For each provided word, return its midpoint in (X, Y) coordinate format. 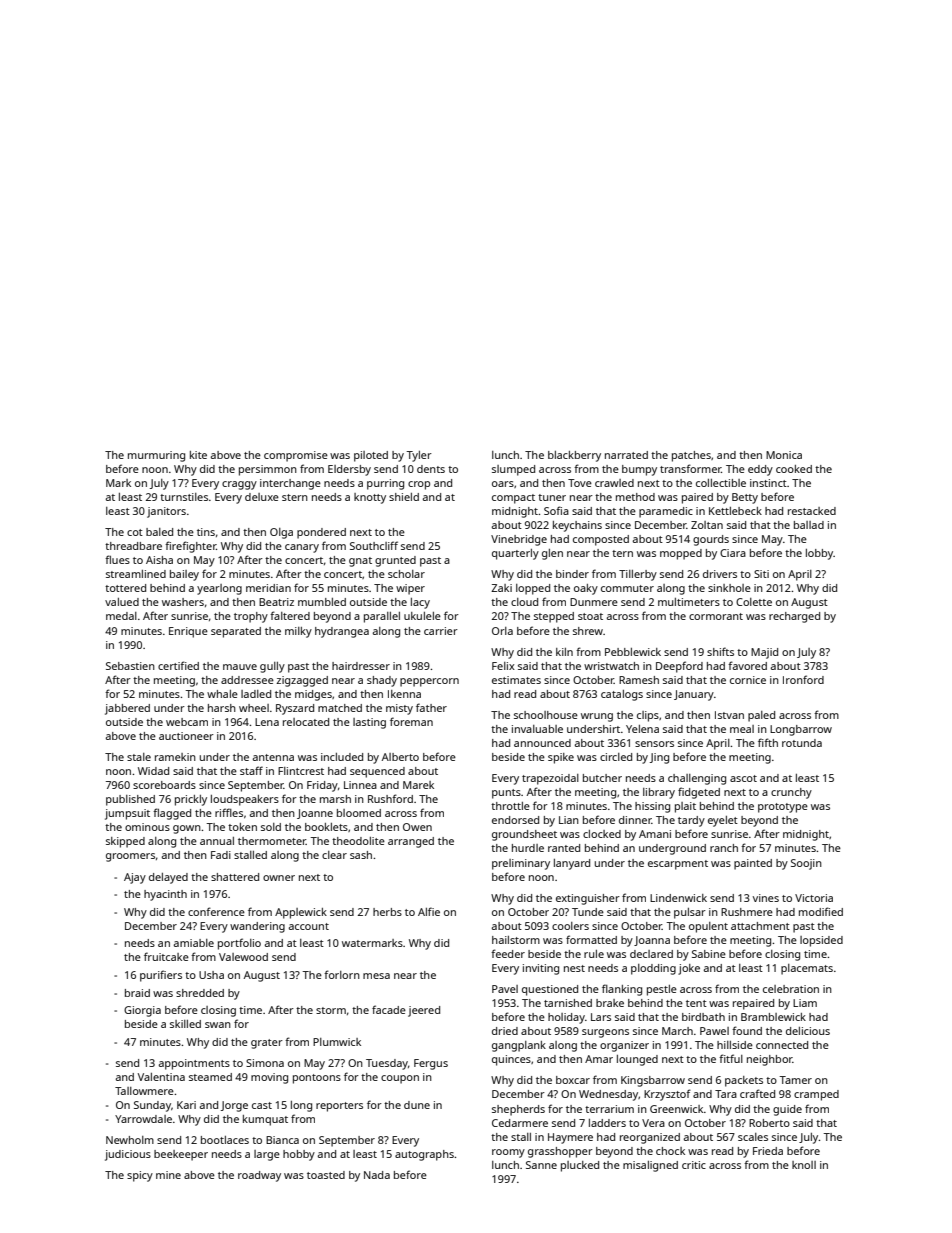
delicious (808, 1031)
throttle (510, 806)
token (242, 827)
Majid (764, 653)
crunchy (791, 793)
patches (691, 456)
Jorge (234, 1106)
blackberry (574, 456)
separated (236, 632)
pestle (662, 990)
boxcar (573, 1080)
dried (505, 1031)
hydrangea (342, 632)
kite (198, 455)
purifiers (161, 976)
